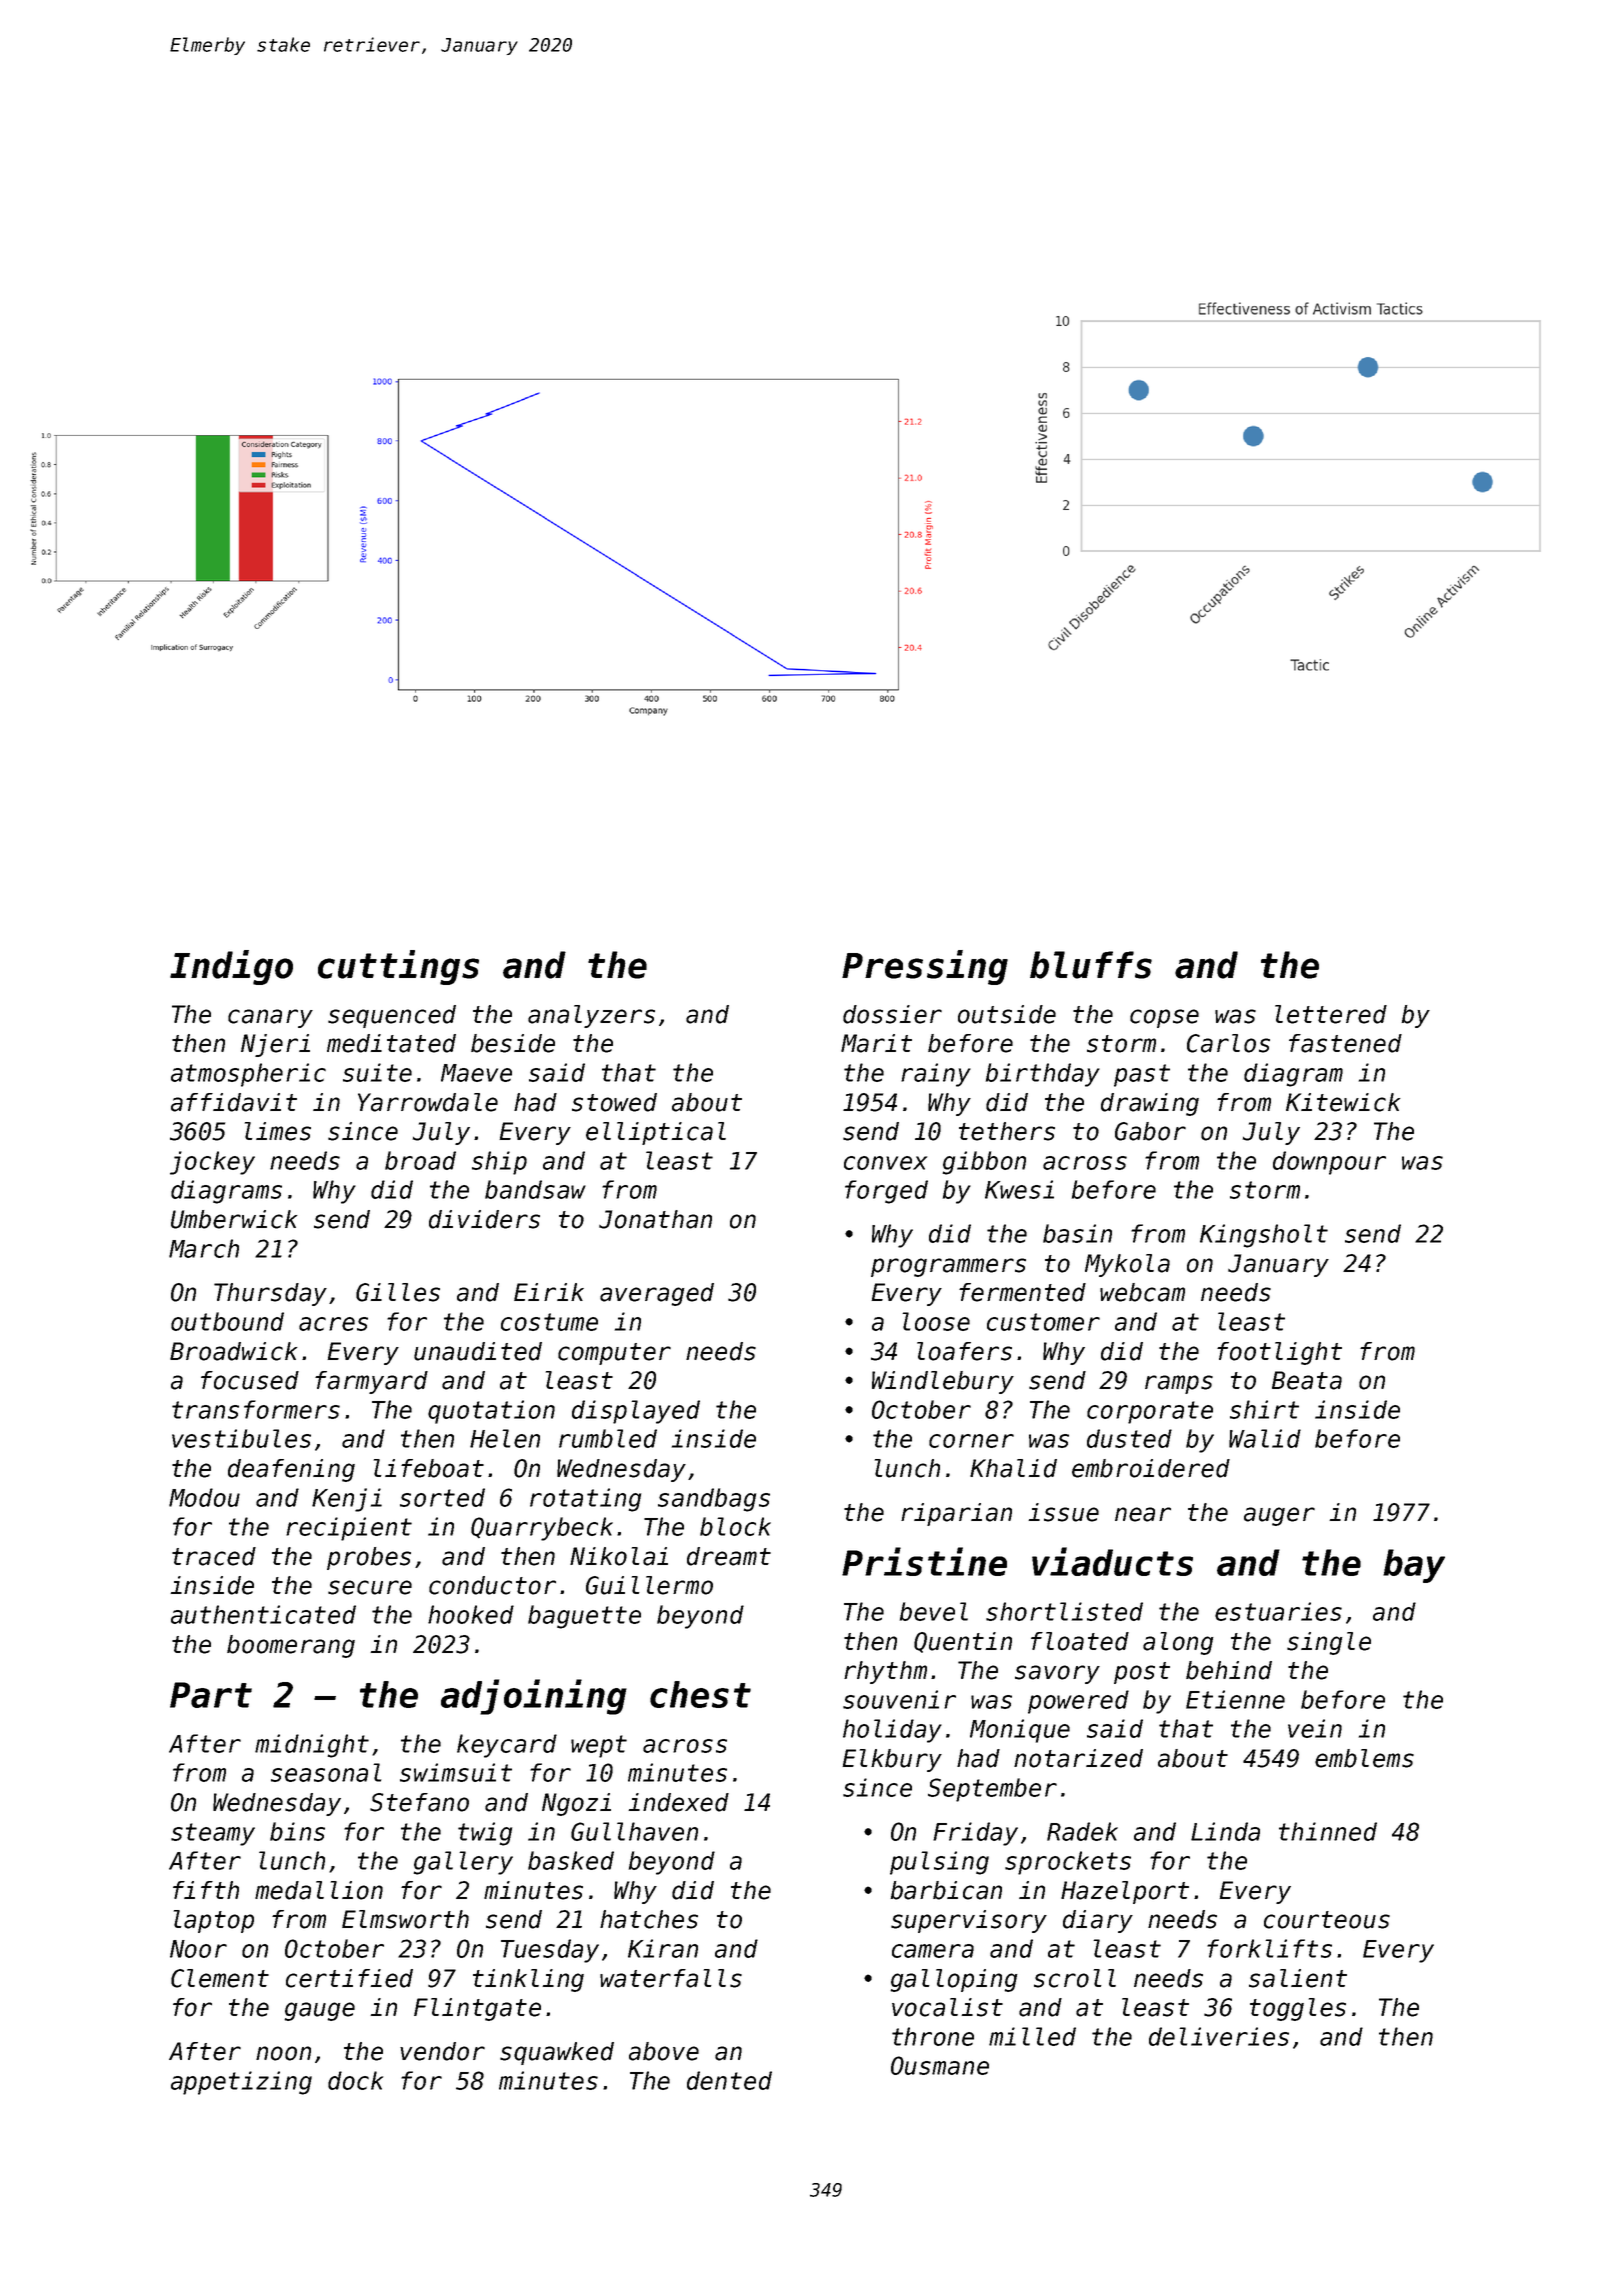 This screenshot has width=1620, height=2292. I want to click on Beata, so click(1307, 1380).
